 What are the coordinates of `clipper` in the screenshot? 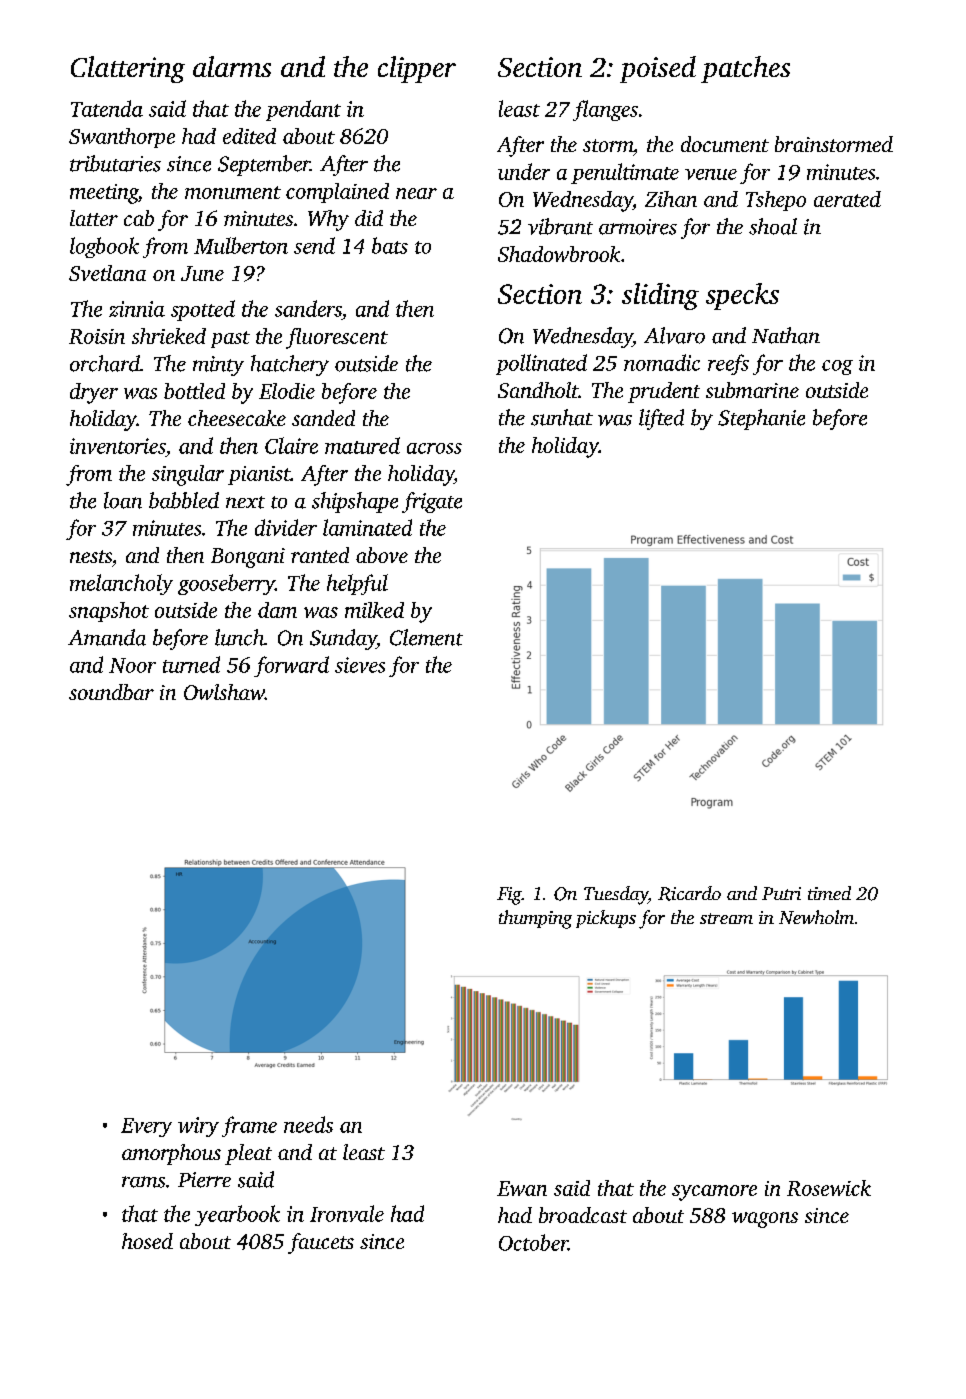 It's located at (417, 69).
